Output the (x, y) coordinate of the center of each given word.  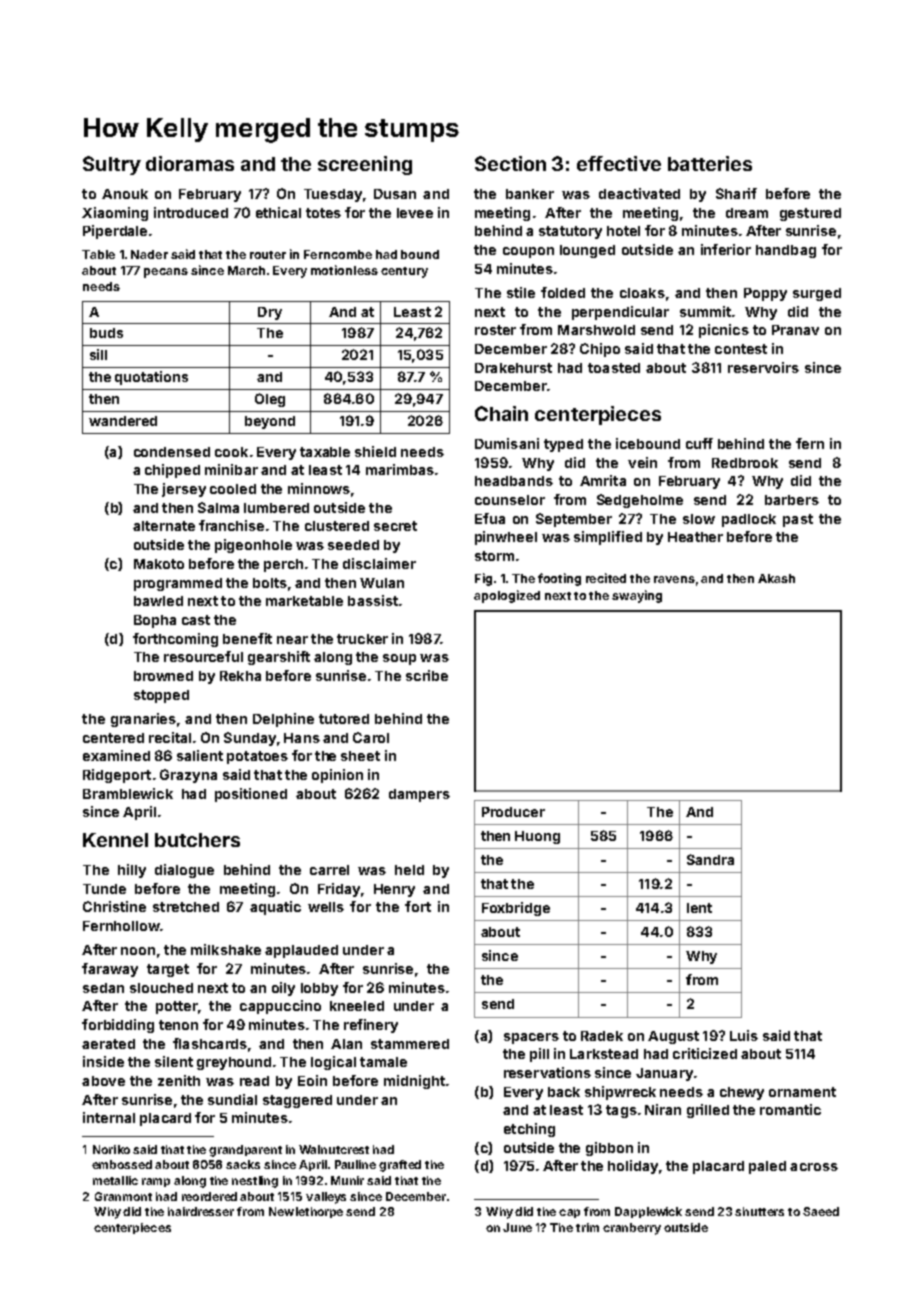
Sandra (710, 859)
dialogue (184, 871)
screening (365, 165)
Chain (501, 413)
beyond (270, 422)
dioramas (190, 163)
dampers (419, 795)
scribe (427, 675)
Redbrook (745, 463)
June (517, 1227)
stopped (161, 696)
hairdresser (201, 1211)
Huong (537, 837)
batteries (710, 163)
